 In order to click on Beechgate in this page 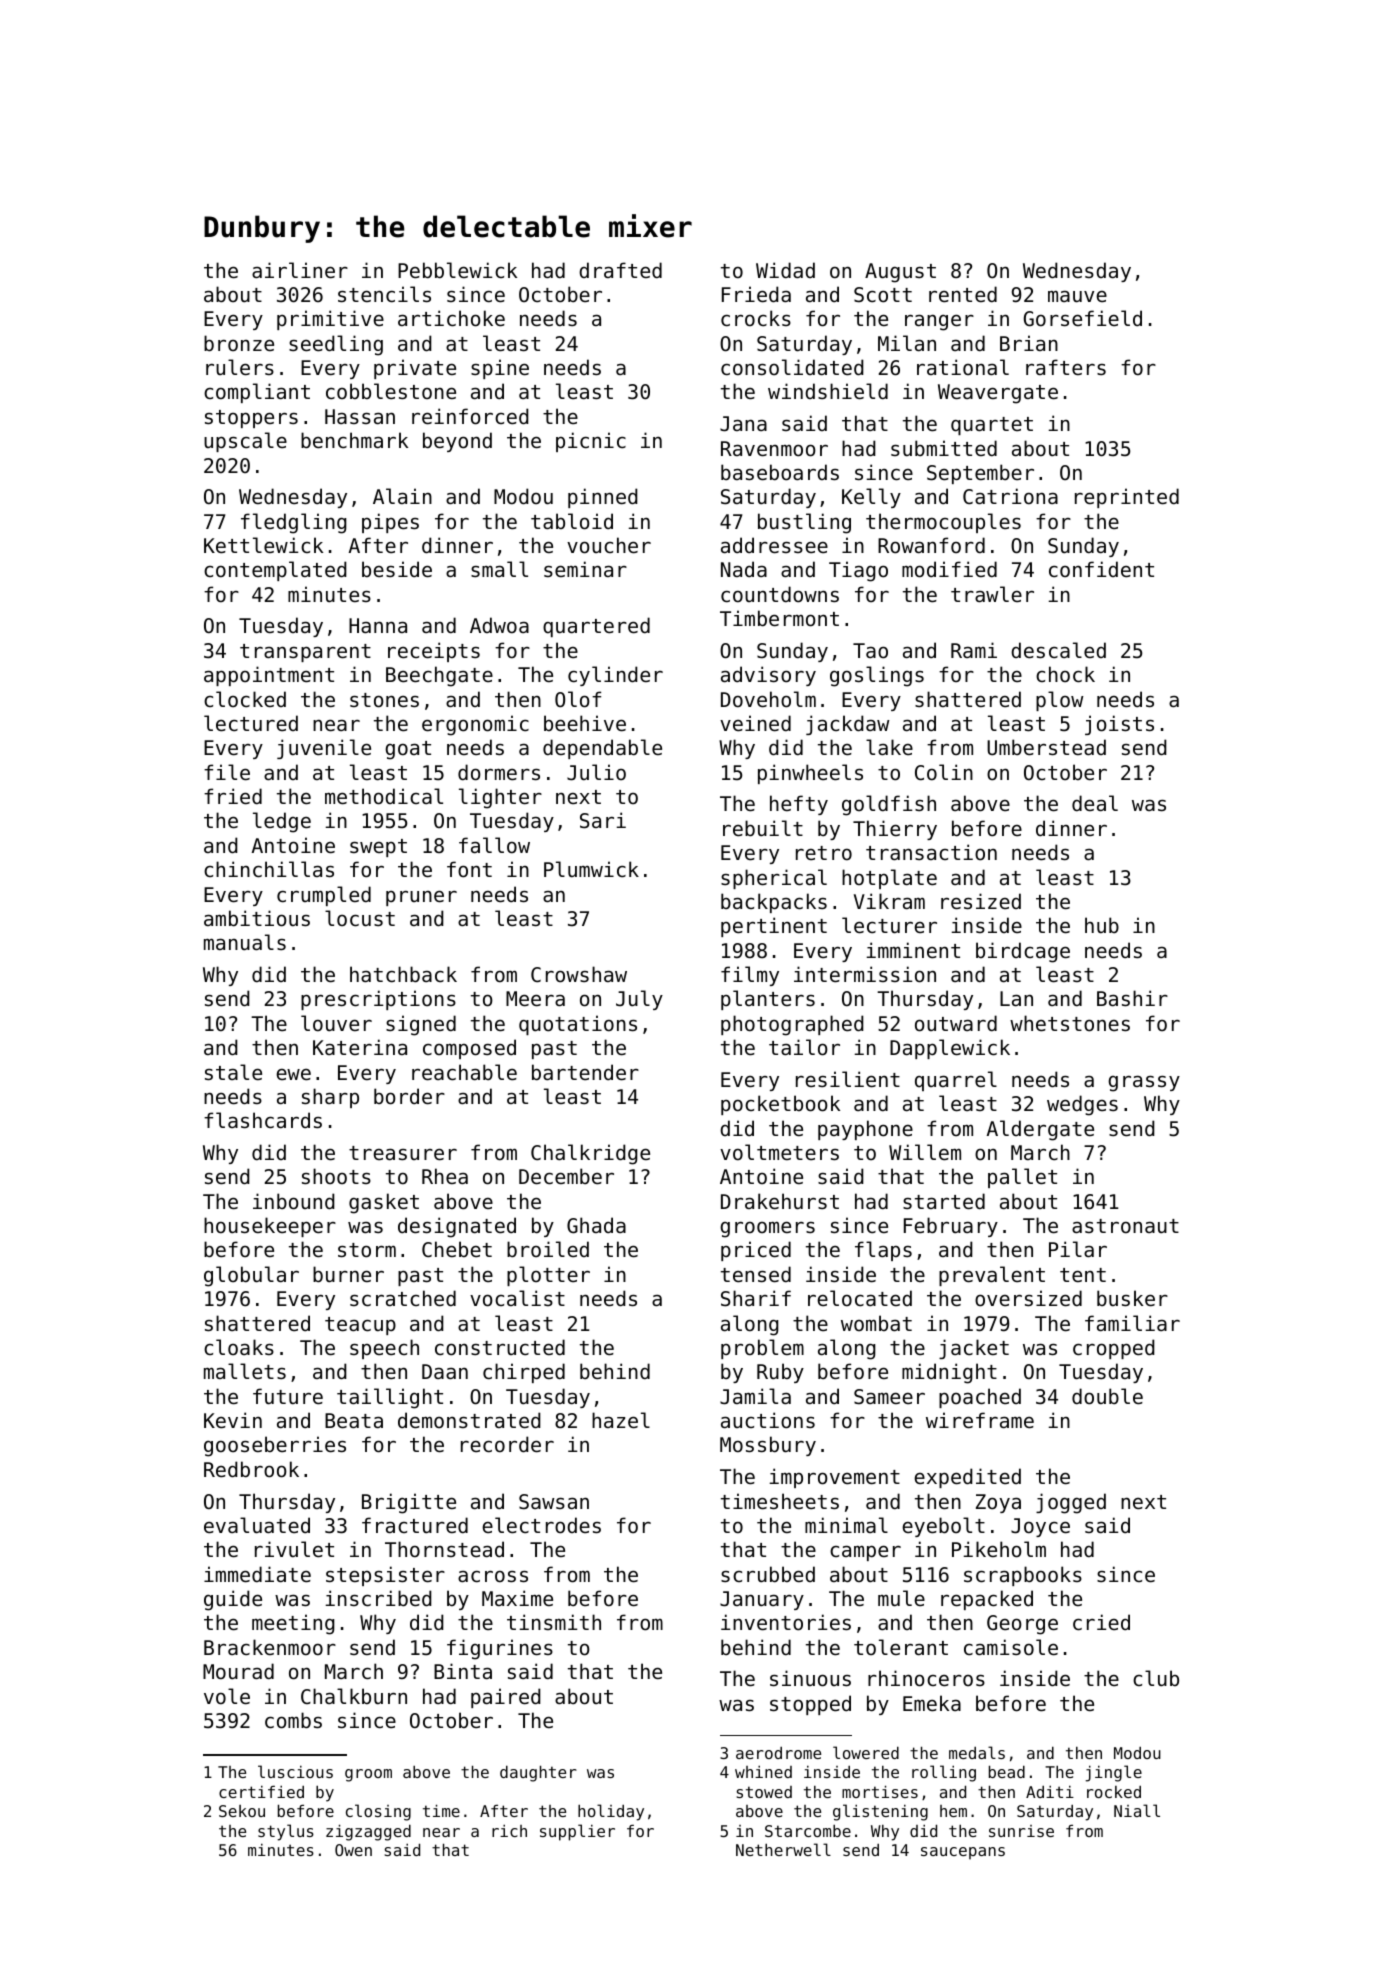, I will do `click(439, 676)`.
